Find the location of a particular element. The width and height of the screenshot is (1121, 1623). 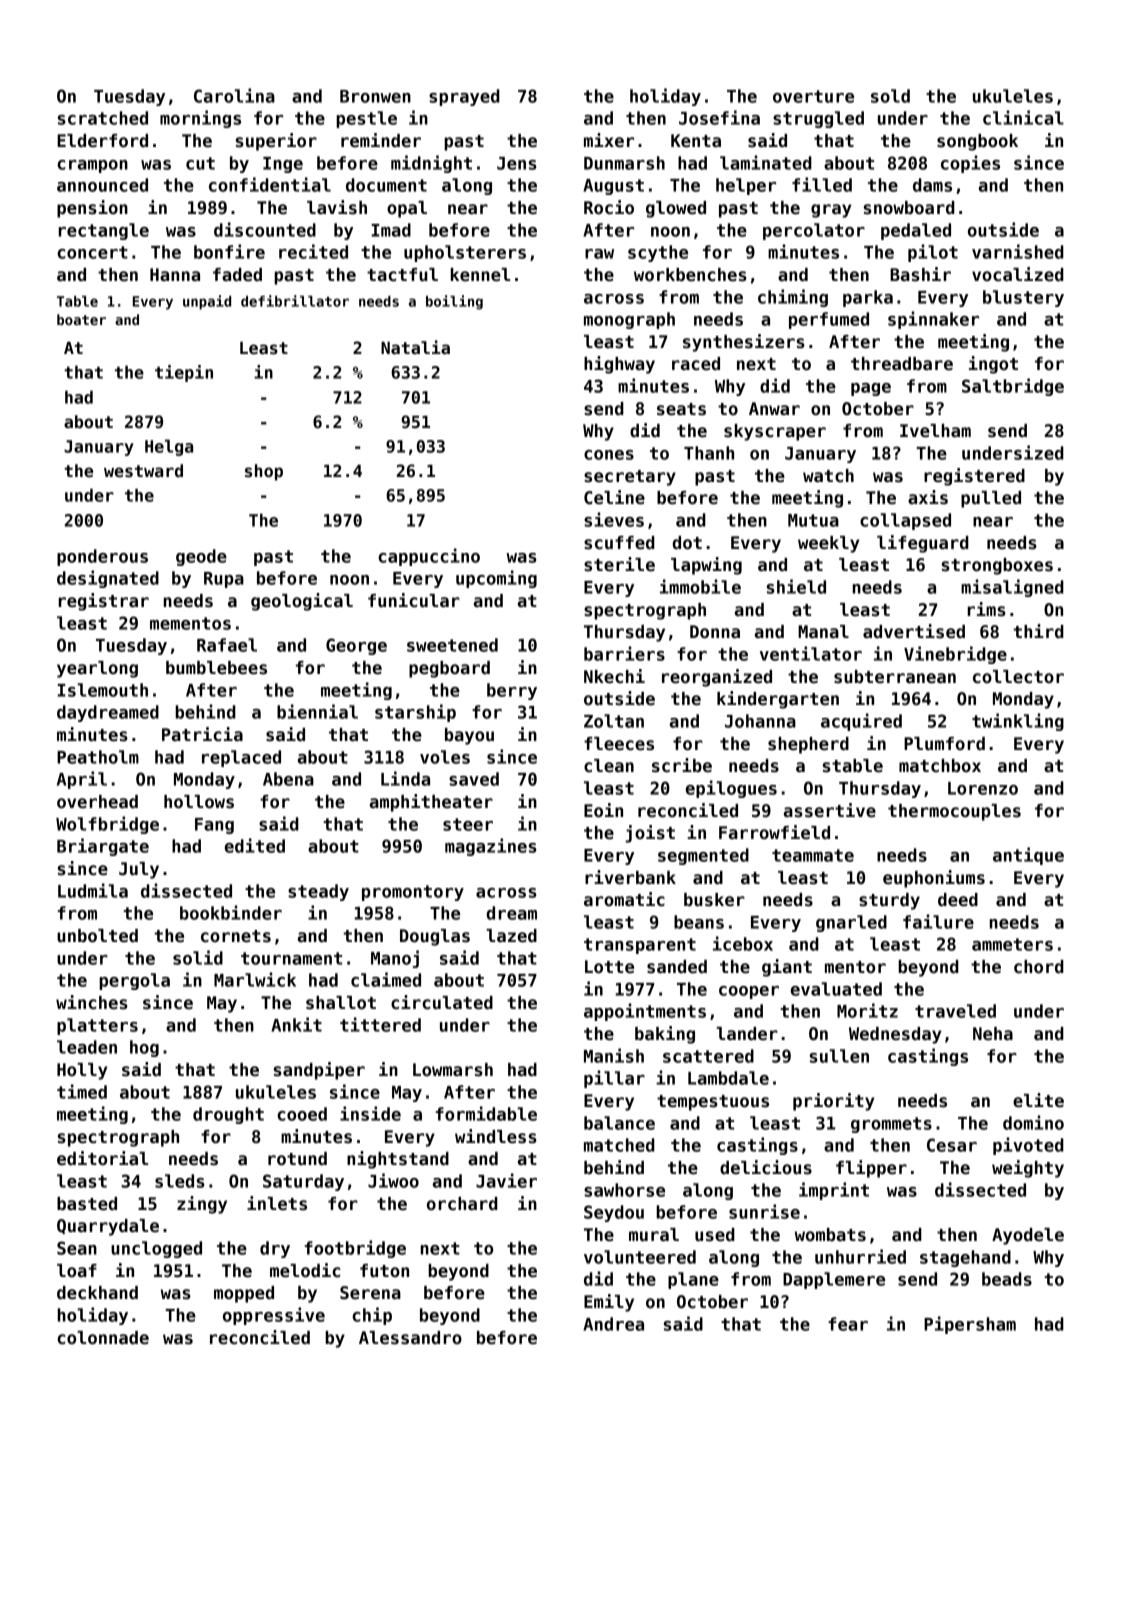

Lorenzo is located at coordinates (983, 788).
